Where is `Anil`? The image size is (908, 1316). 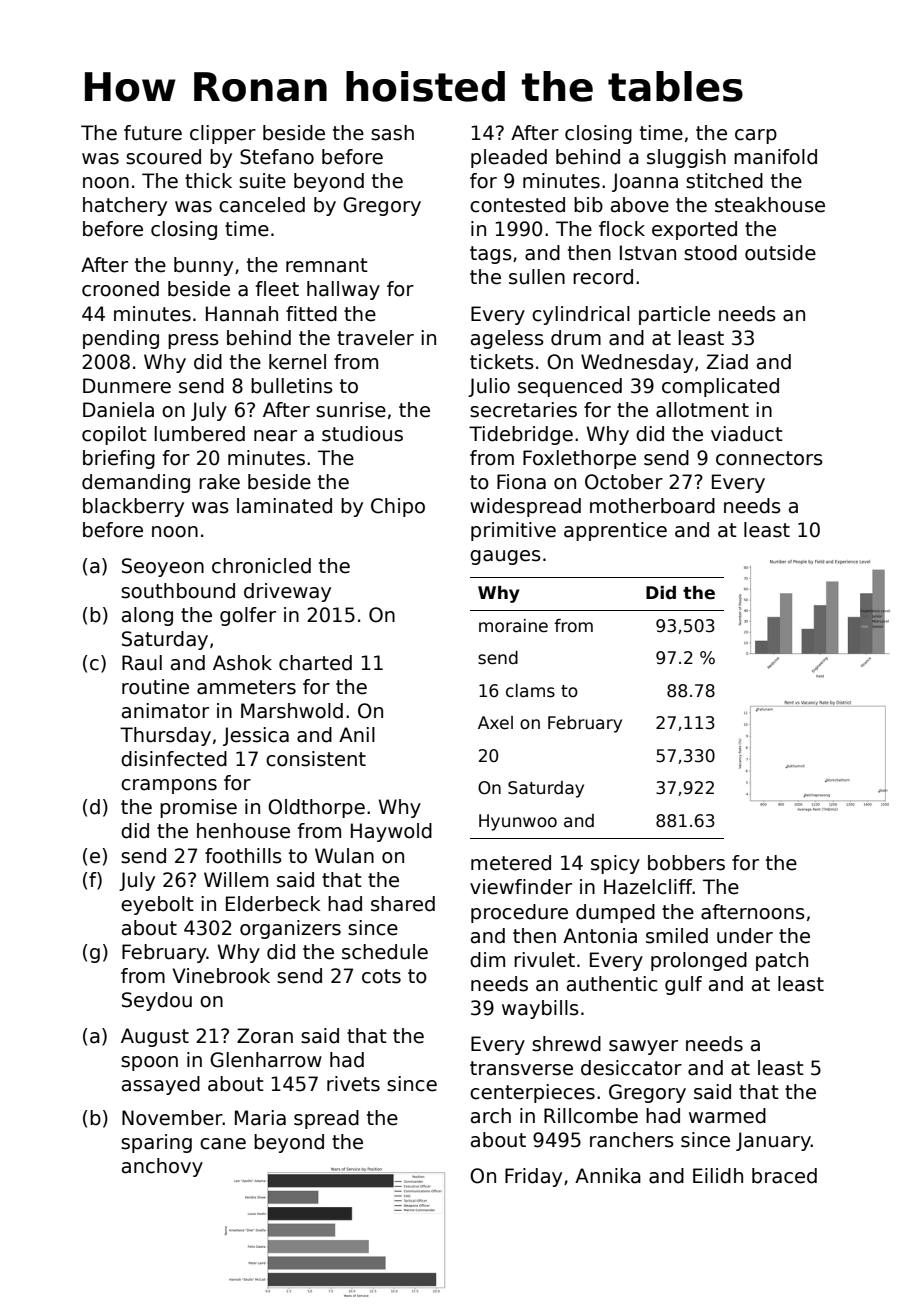
Anil is located at coordinates (357, 734).
